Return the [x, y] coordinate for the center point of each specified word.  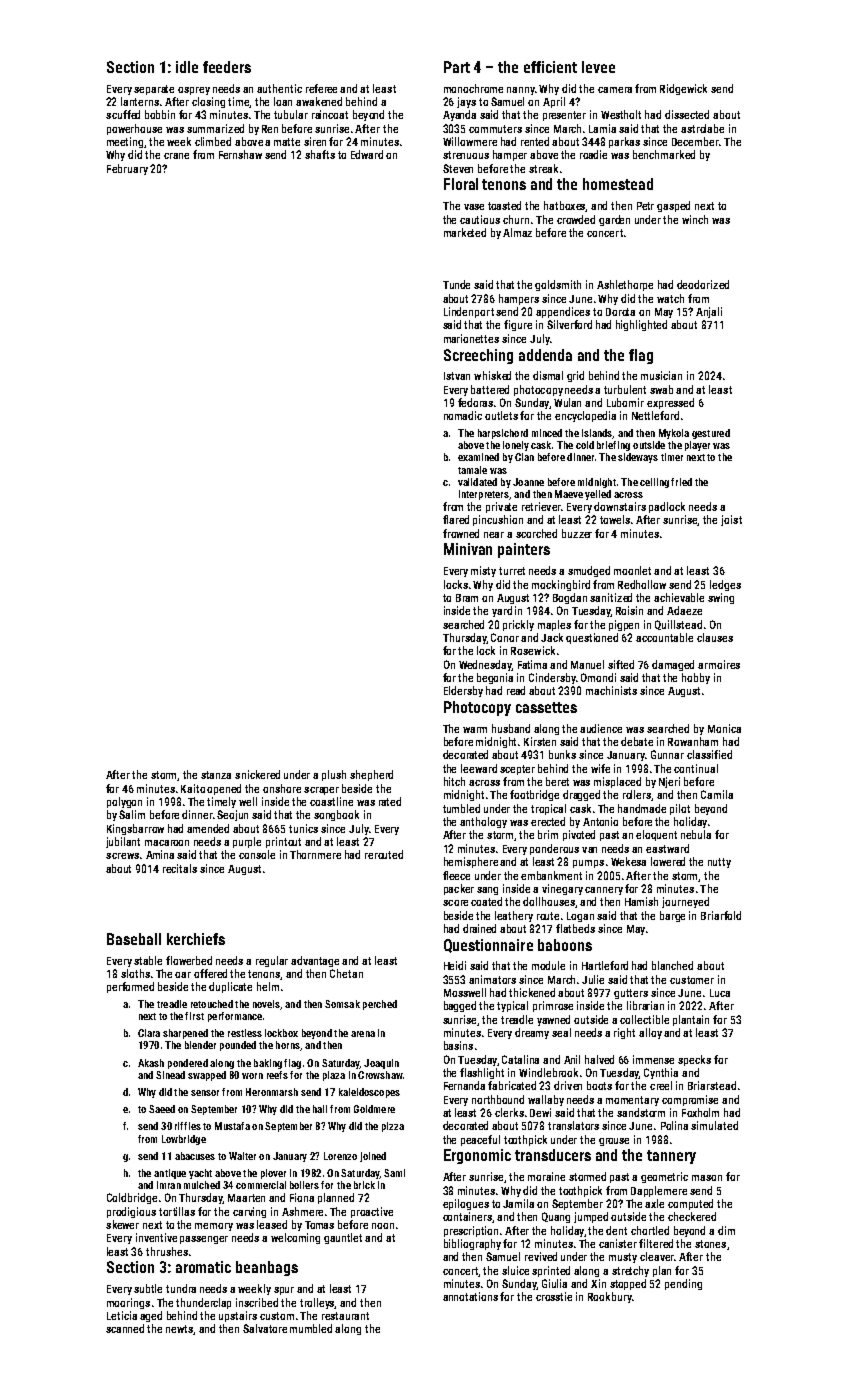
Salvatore [265, 1328]
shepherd [371, 775]
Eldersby [463, 691]
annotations [470, 1296]
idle [187, 67]
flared [456, 519]
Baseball [134, 939]
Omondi [598, 677]
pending [683, 1284]
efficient [550, 67]
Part [457, 67]
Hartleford [605, 965]
